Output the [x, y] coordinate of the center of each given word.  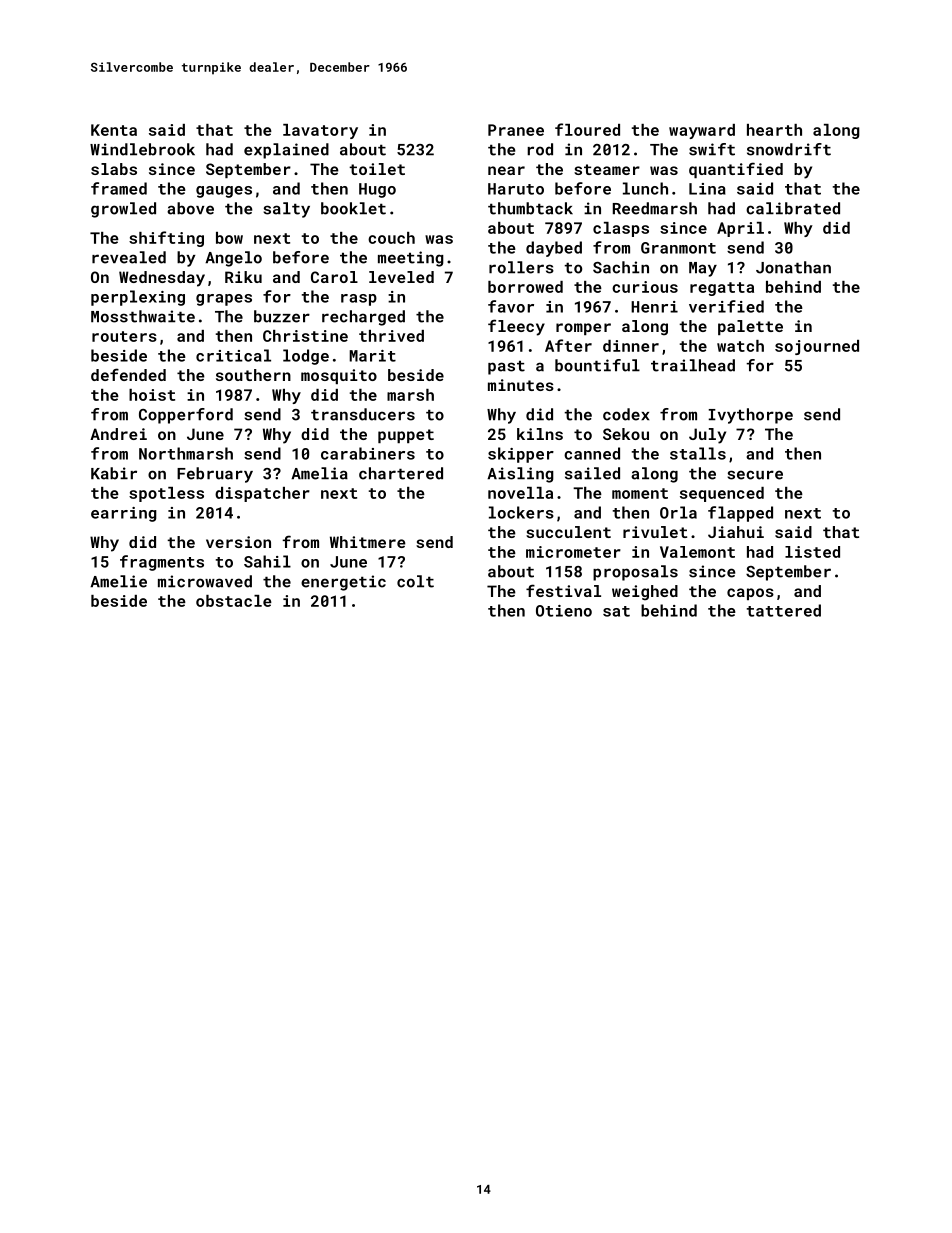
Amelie [118, 581]
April [740, 229]
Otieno [564, 611]
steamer [607, 169]
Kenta [114, 130]
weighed [645, 593]
